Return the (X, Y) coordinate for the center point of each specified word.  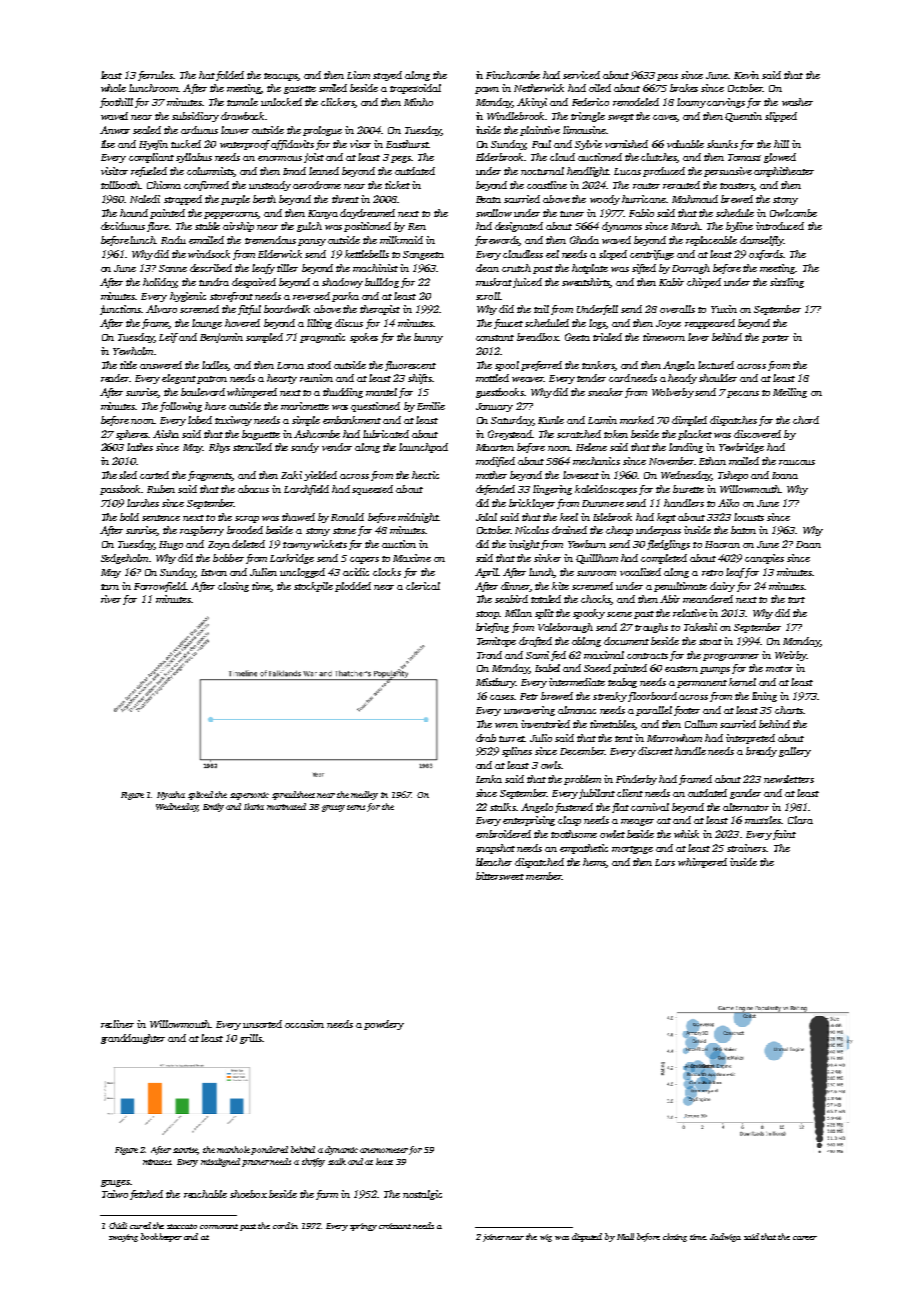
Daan (808, 544)
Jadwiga (725, 1237)
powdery (384, 1025)
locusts (749, 517)
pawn (487, 90)
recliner (117, 1024)
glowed (780, 158)
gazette (300, 90)
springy (363, 1227)
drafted (535, 642)
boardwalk (287, 309)
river (111, 599)
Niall (625, 1236)
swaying (123, 1238)
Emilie (431, 406)
